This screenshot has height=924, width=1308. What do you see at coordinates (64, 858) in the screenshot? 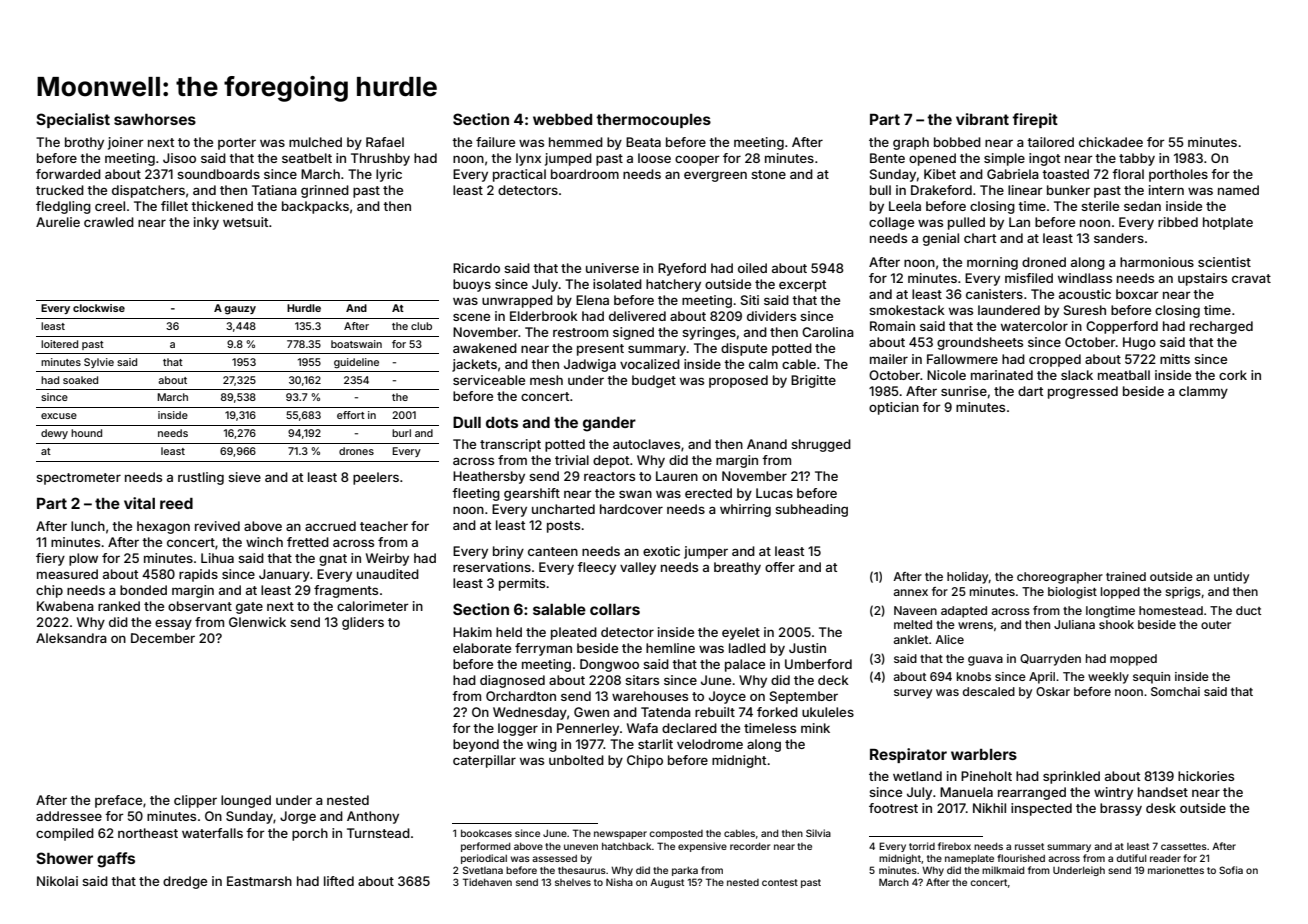
I see `Shower` at bounding box center [64, 858].
